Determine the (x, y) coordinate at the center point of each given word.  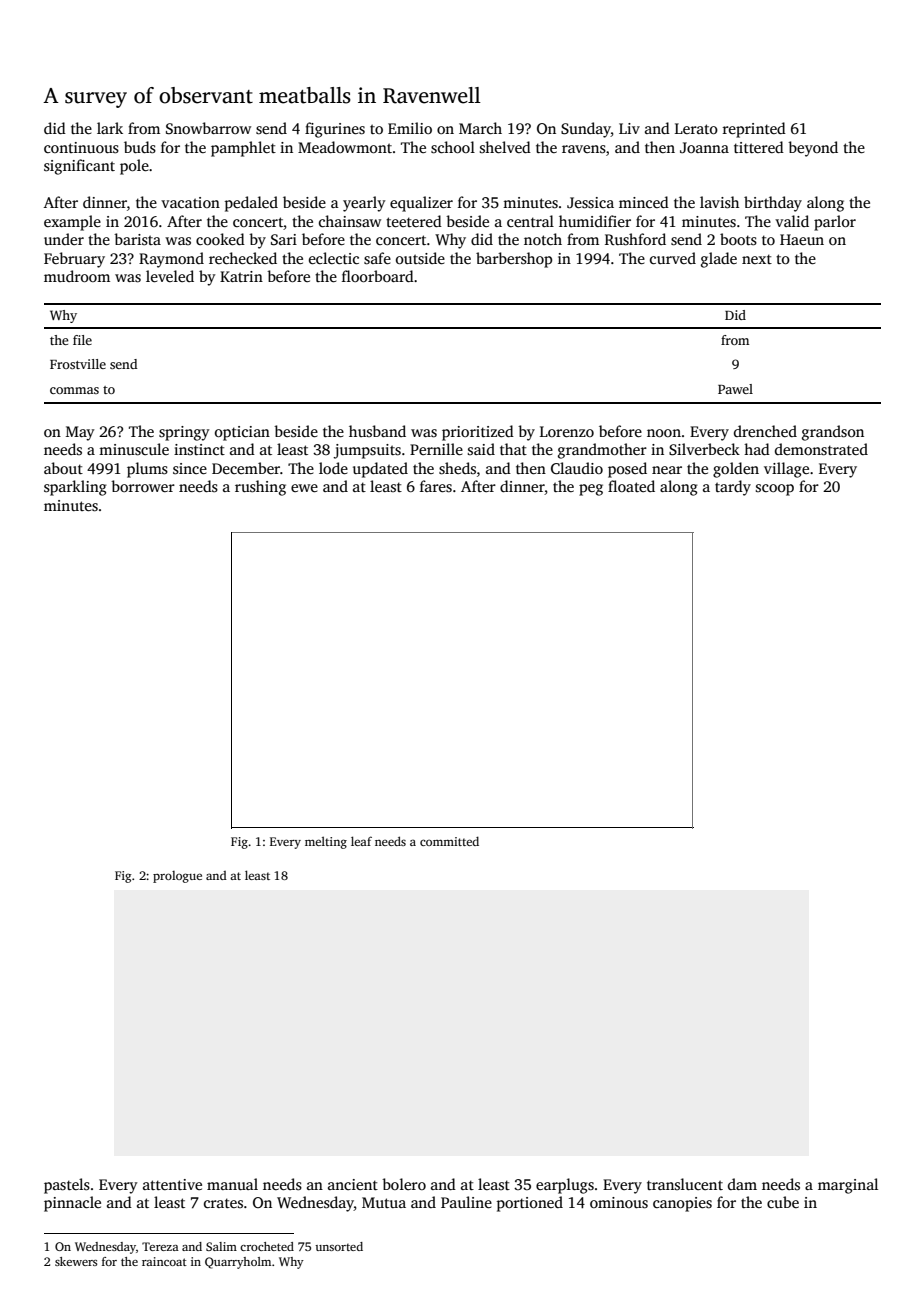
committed (449, 841)
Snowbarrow (208, 128)
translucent (685, 1184)
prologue (177, 877)
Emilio (410, 128)
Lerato (696, 128)
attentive (172, 1184)
